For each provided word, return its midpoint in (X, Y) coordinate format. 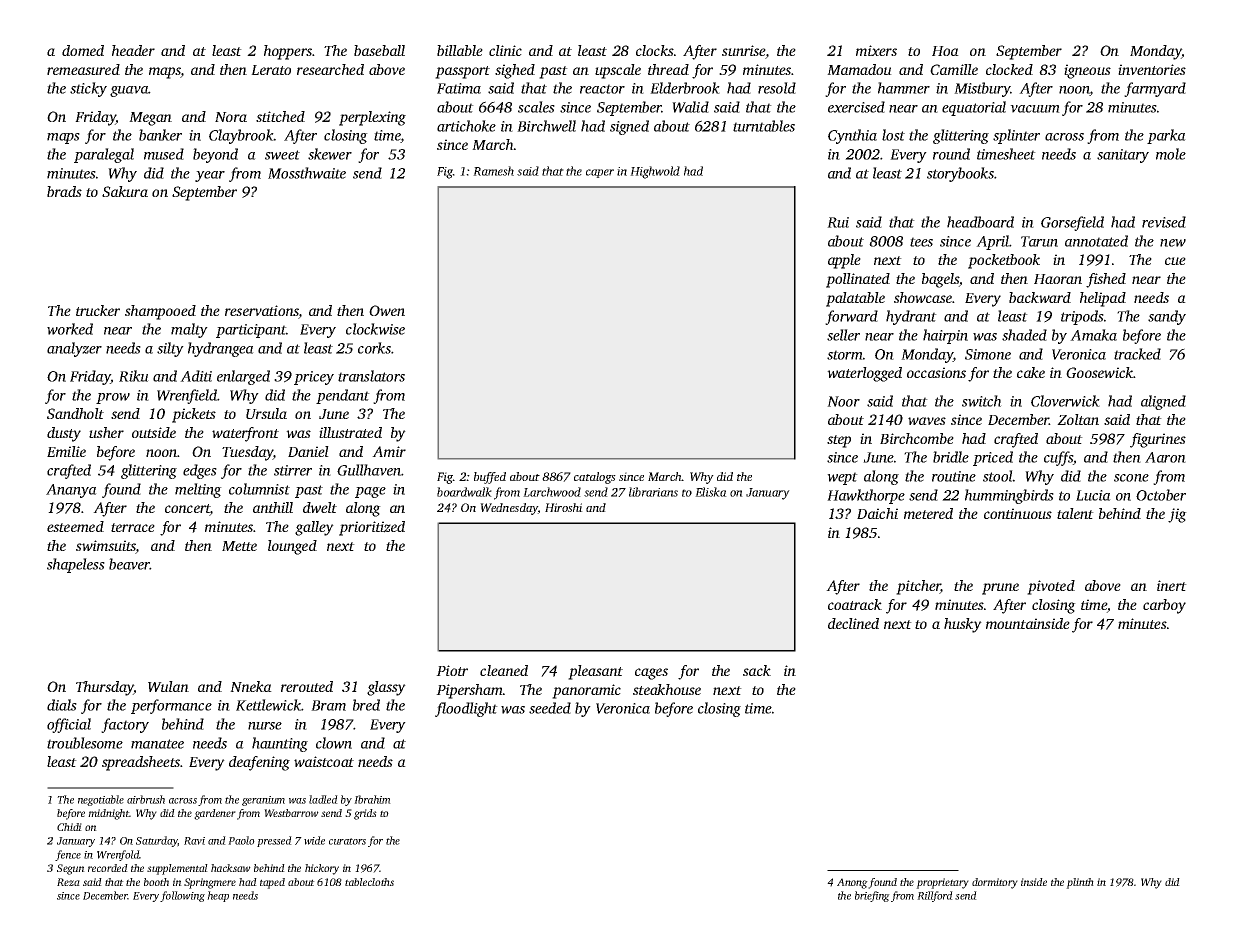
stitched (280, 116)
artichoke (466, 126)
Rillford (935, 896)
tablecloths (369, 882)
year (210, 176)
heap (218, 896)
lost (893, 135)
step (839, 441)
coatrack (855, 604)
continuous (1018, 513)
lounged (292, 547)
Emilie (66, 451)
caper (600, 173)
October (1161, 495)
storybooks (960, 174)
